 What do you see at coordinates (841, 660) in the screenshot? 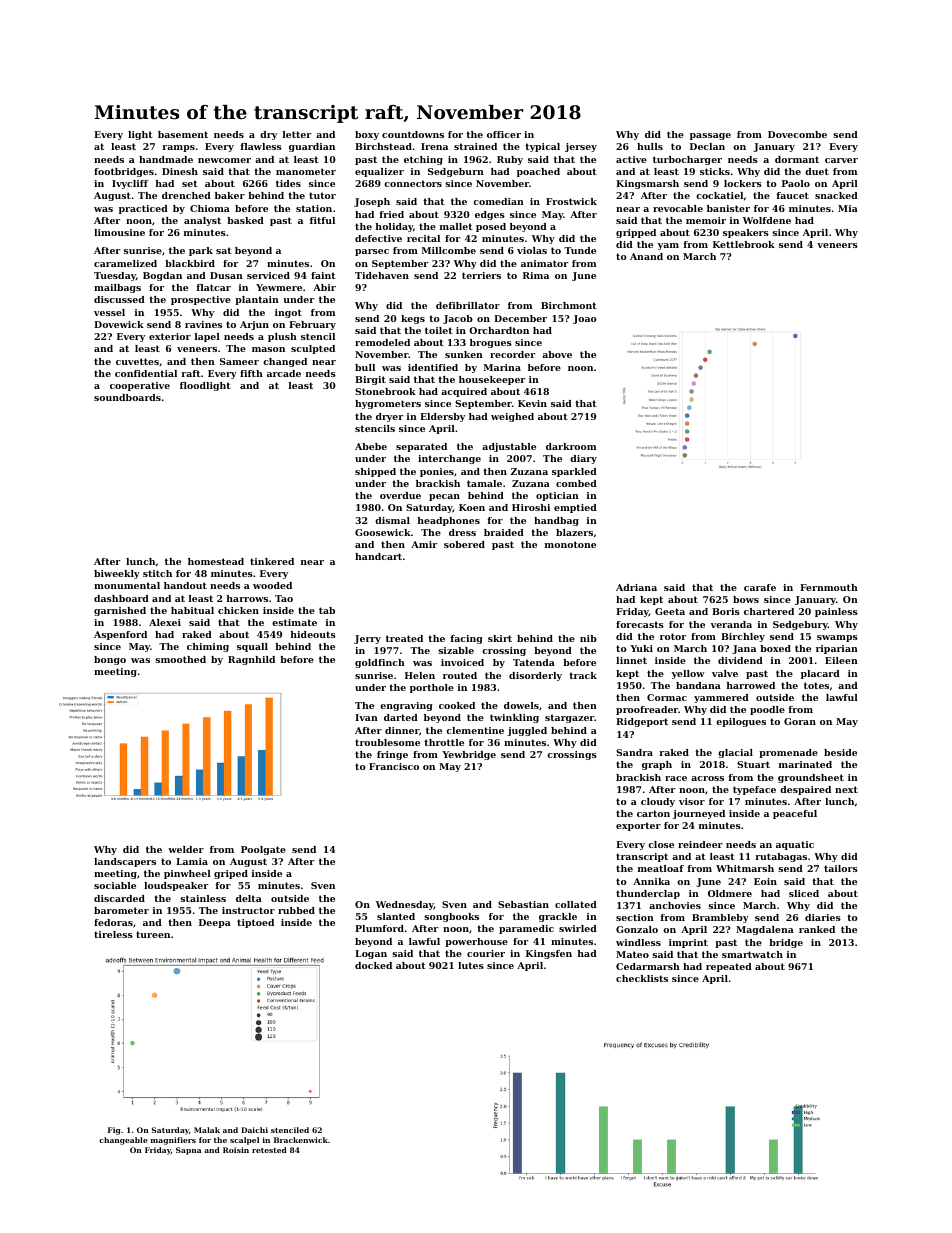
I see `Eileen` at bounding box center [841, 660].
